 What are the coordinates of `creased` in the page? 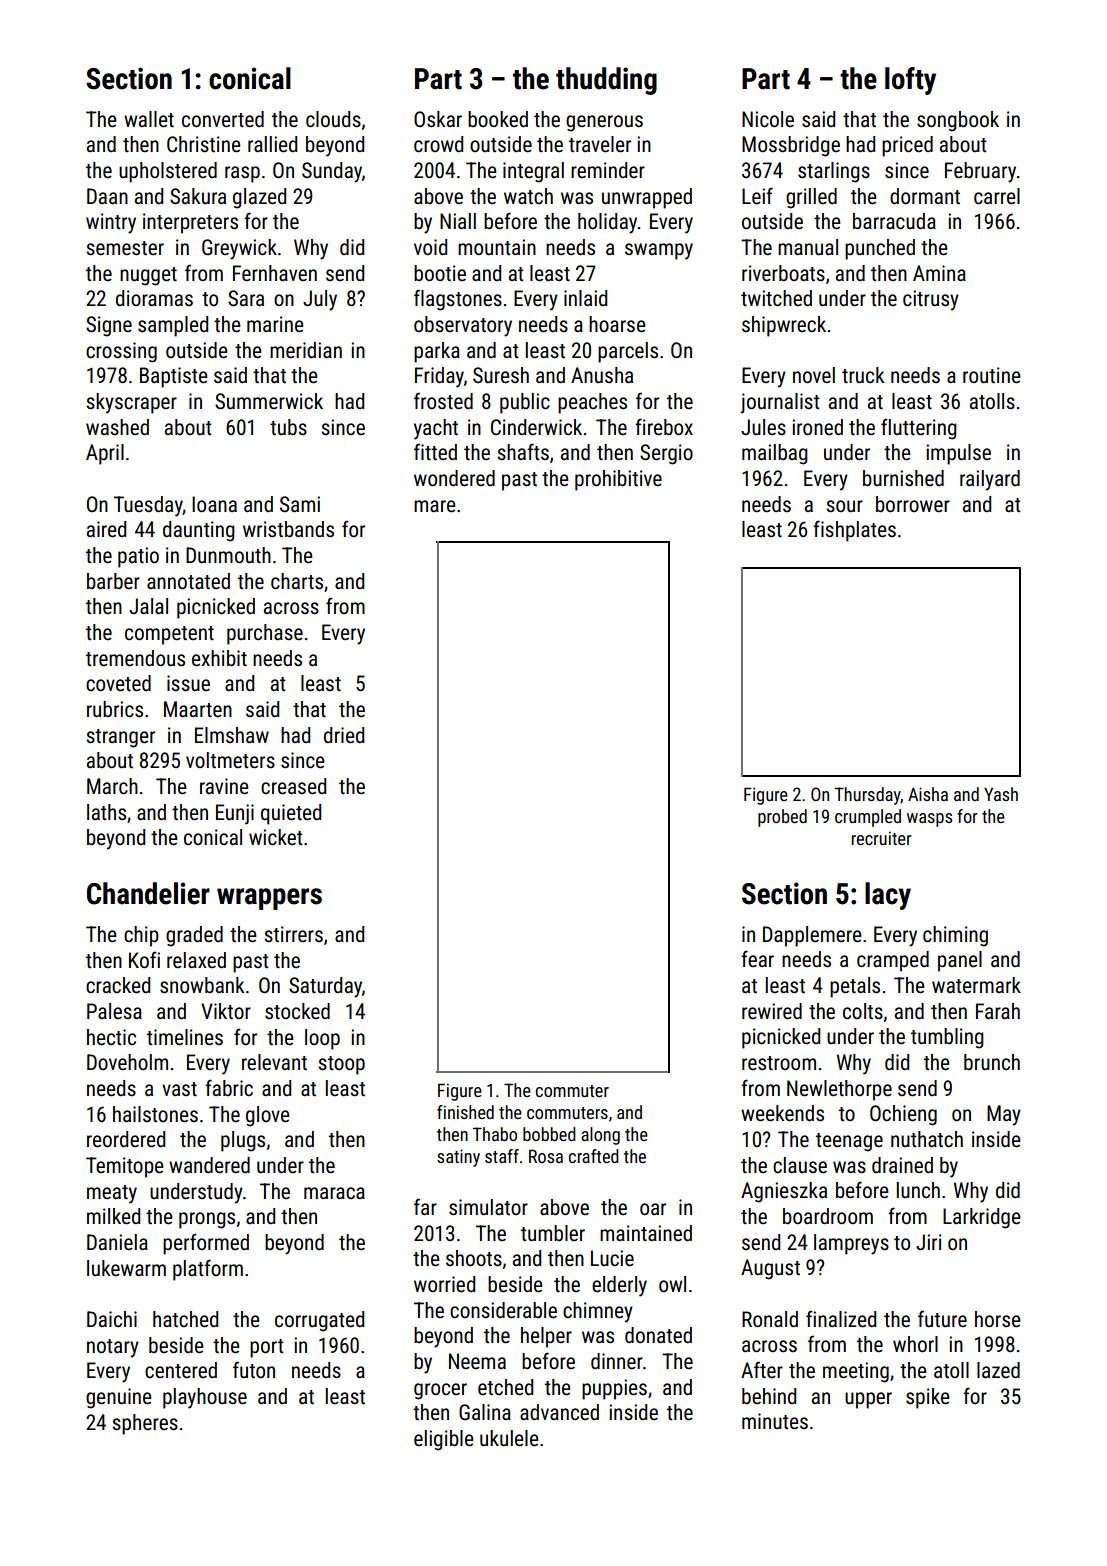 It's located at (293, 786).
